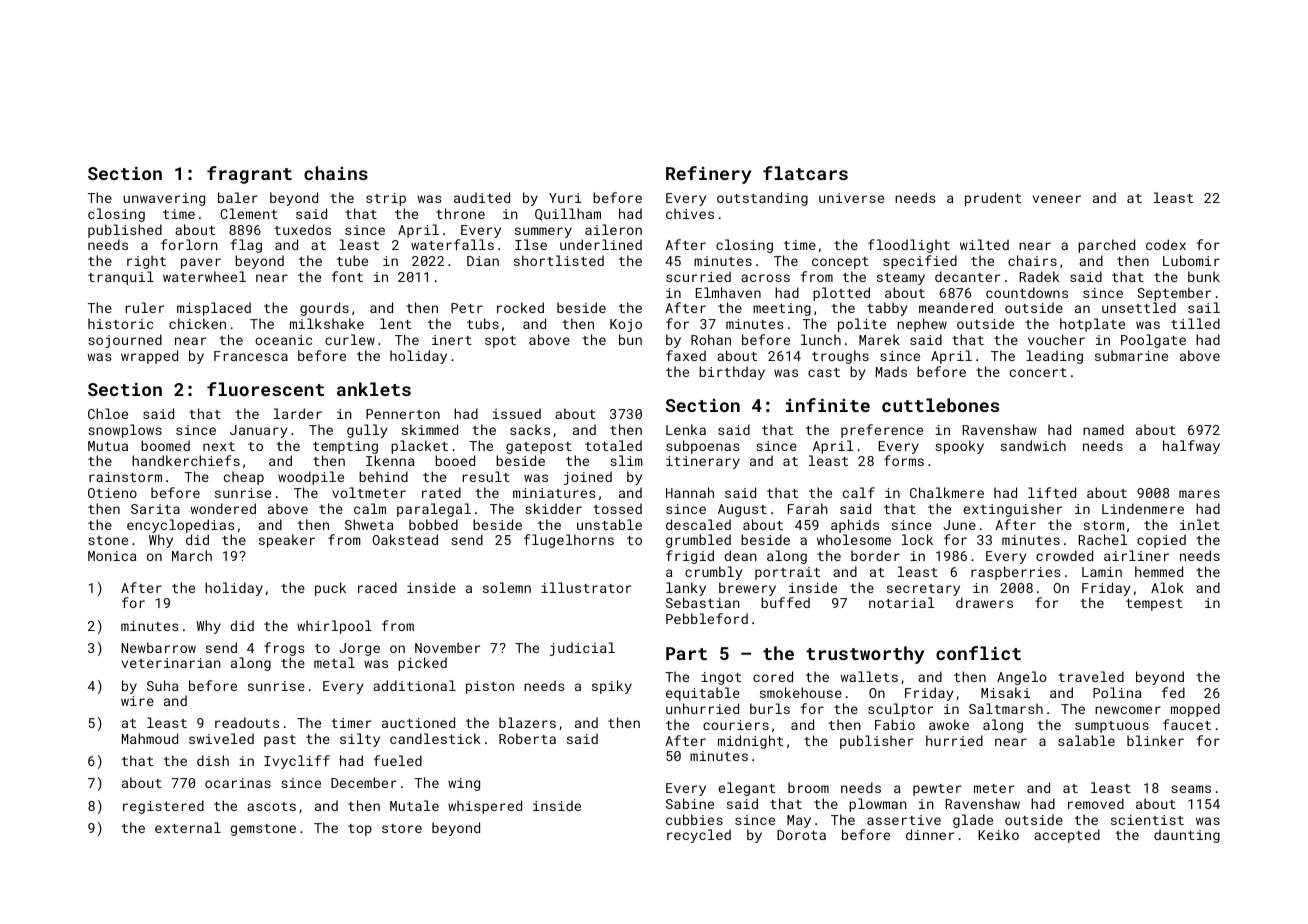  Describe the element at coordinates (192, 555) in the document. I see `March` at that location.
